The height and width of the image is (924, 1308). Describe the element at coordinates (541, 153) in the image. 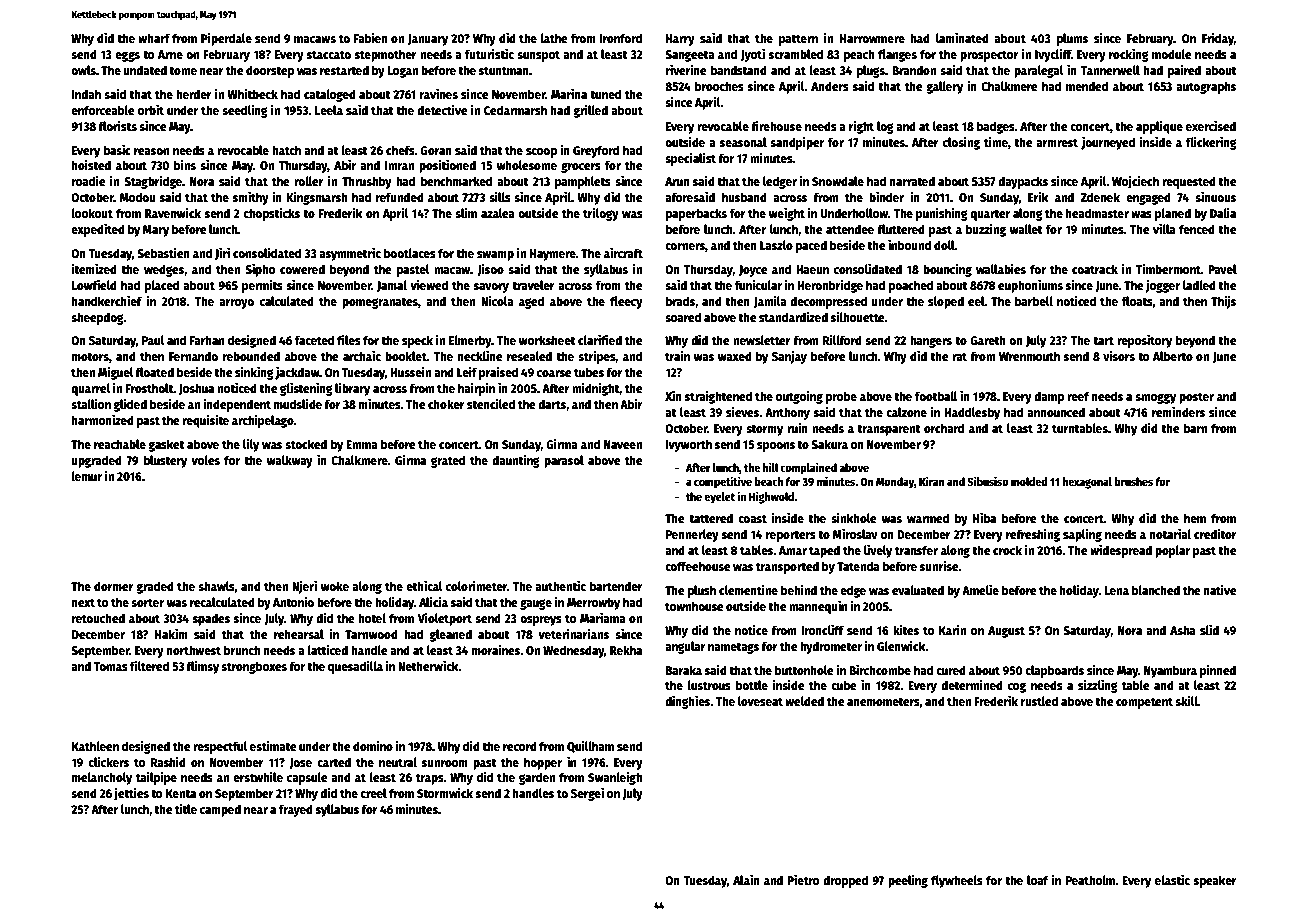

I see `scoop` at that location.
